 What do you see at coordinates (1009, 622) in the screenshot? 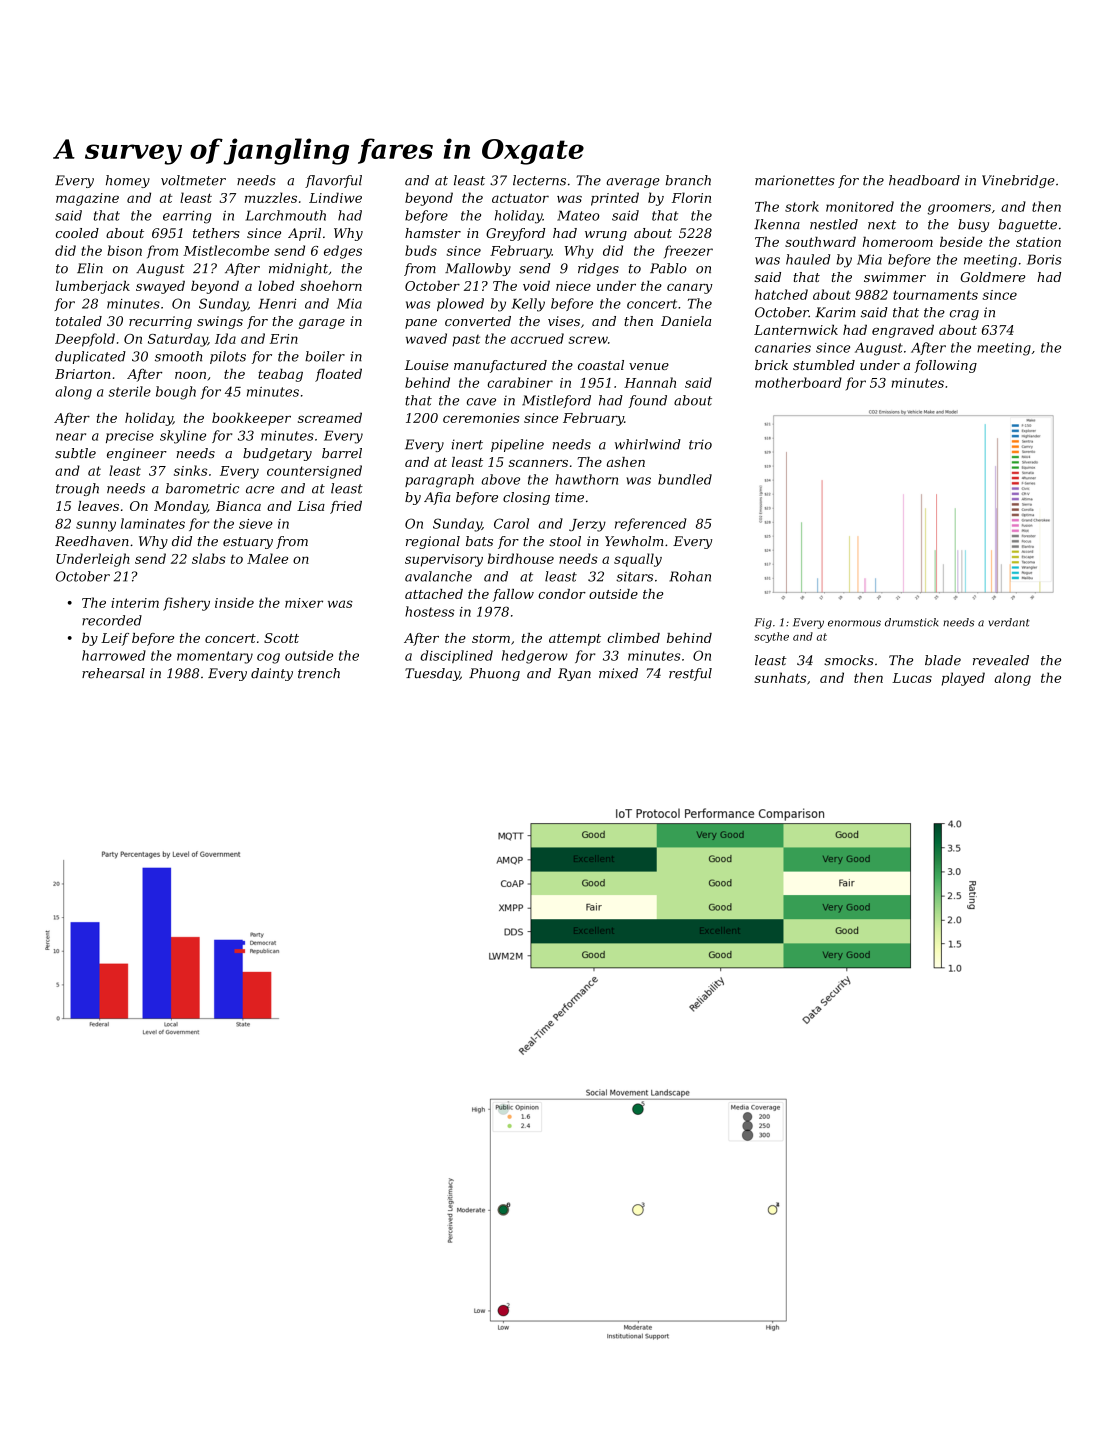
I see `verdant` at bounding box center [1009, 622].
